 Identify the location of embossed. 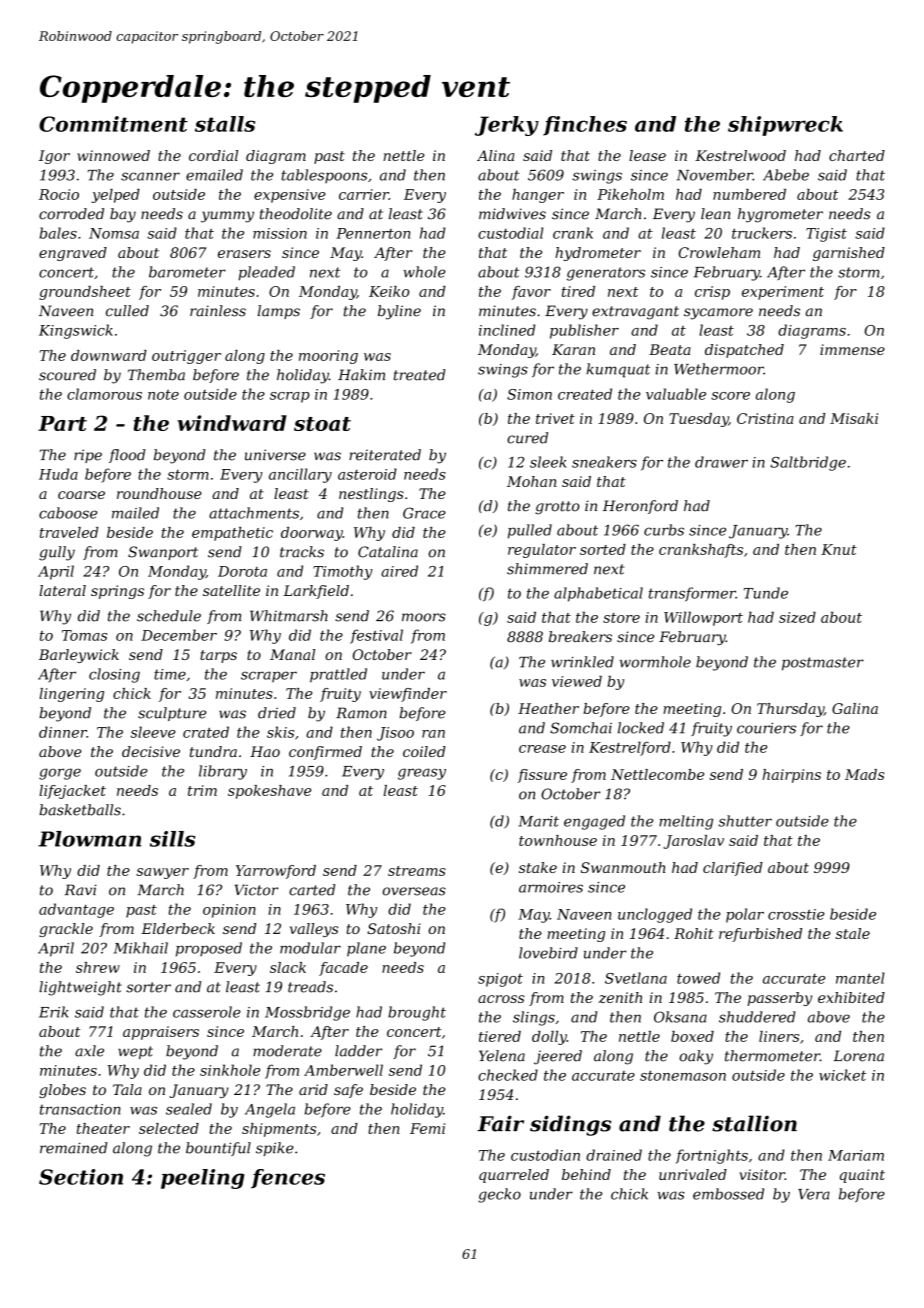
(728, 1194).
